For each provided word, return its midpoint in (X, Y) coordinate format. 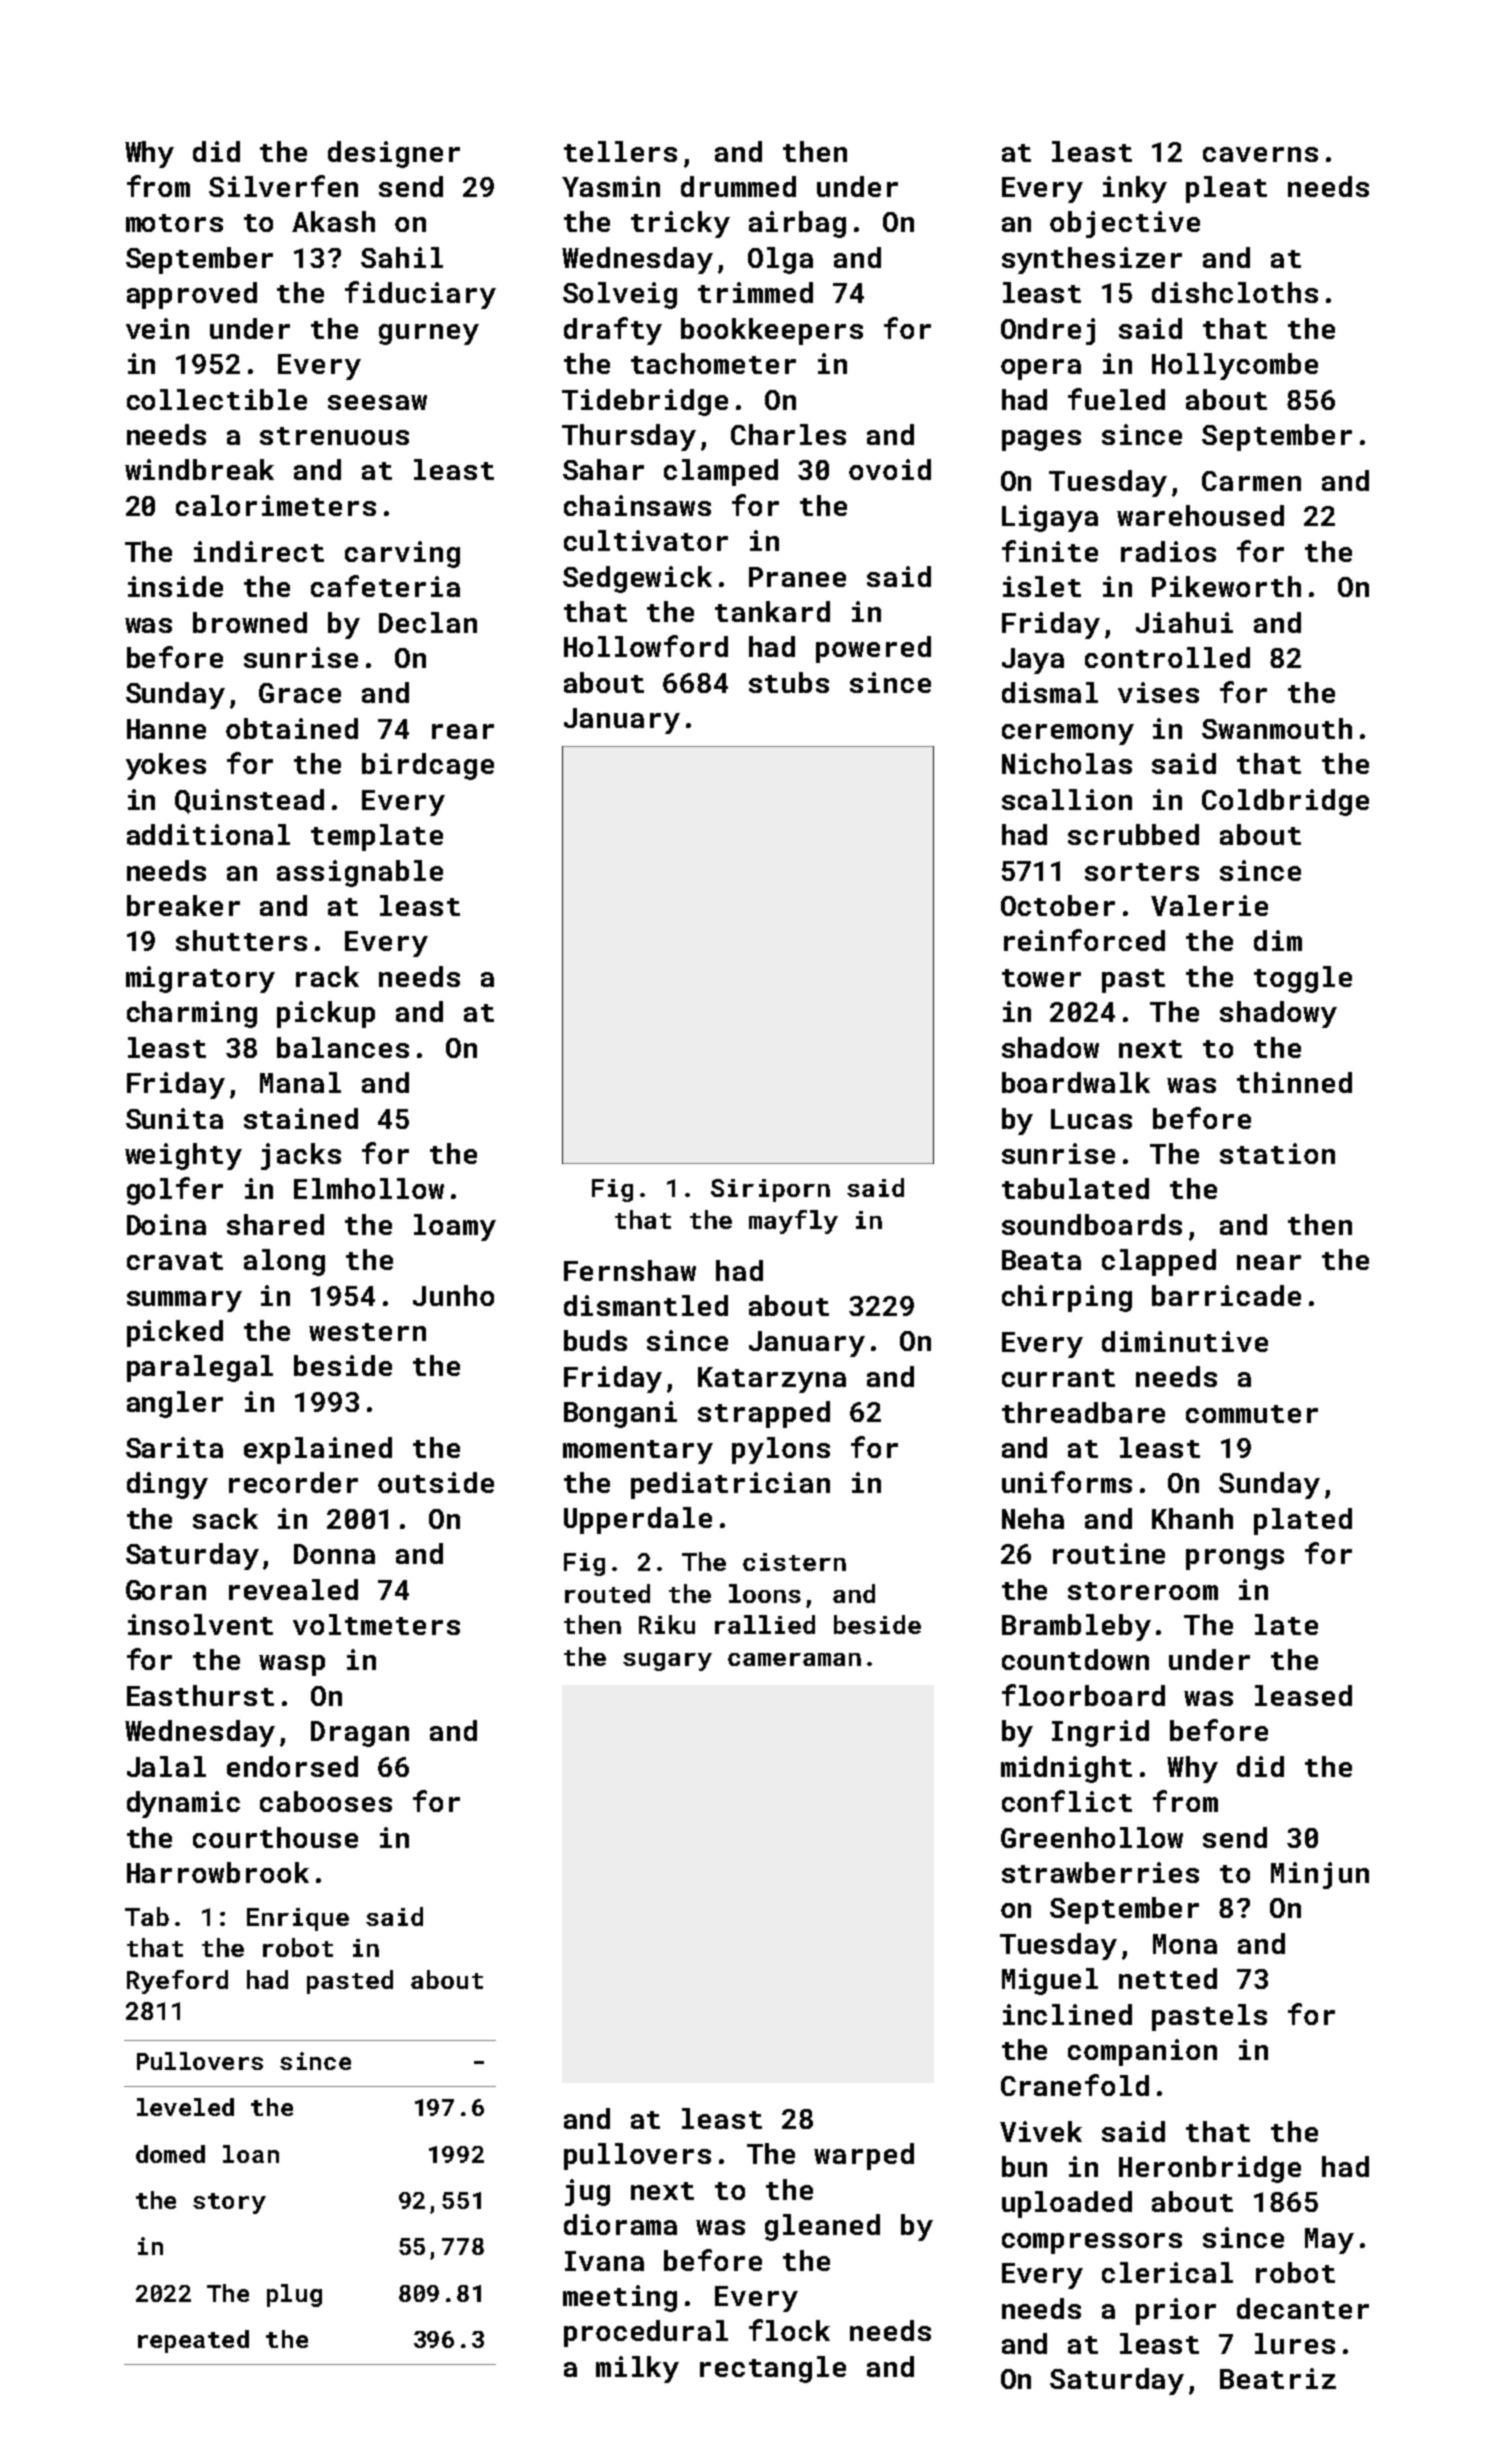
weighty (183, 1156)
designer (394, 154)
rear (463, 731)
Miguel (1050, 1981)
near (1269, 1262)
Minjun (1320, 1875)
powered (873, 649)
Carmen (1251, 481)
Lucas (1091, 1119)
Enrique (298, 1919)
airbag (797, 224)
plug (294, 2295)
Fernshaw (630, 1270)
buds (595, 1340)
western (367, 1332)
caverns (1260, 154)
